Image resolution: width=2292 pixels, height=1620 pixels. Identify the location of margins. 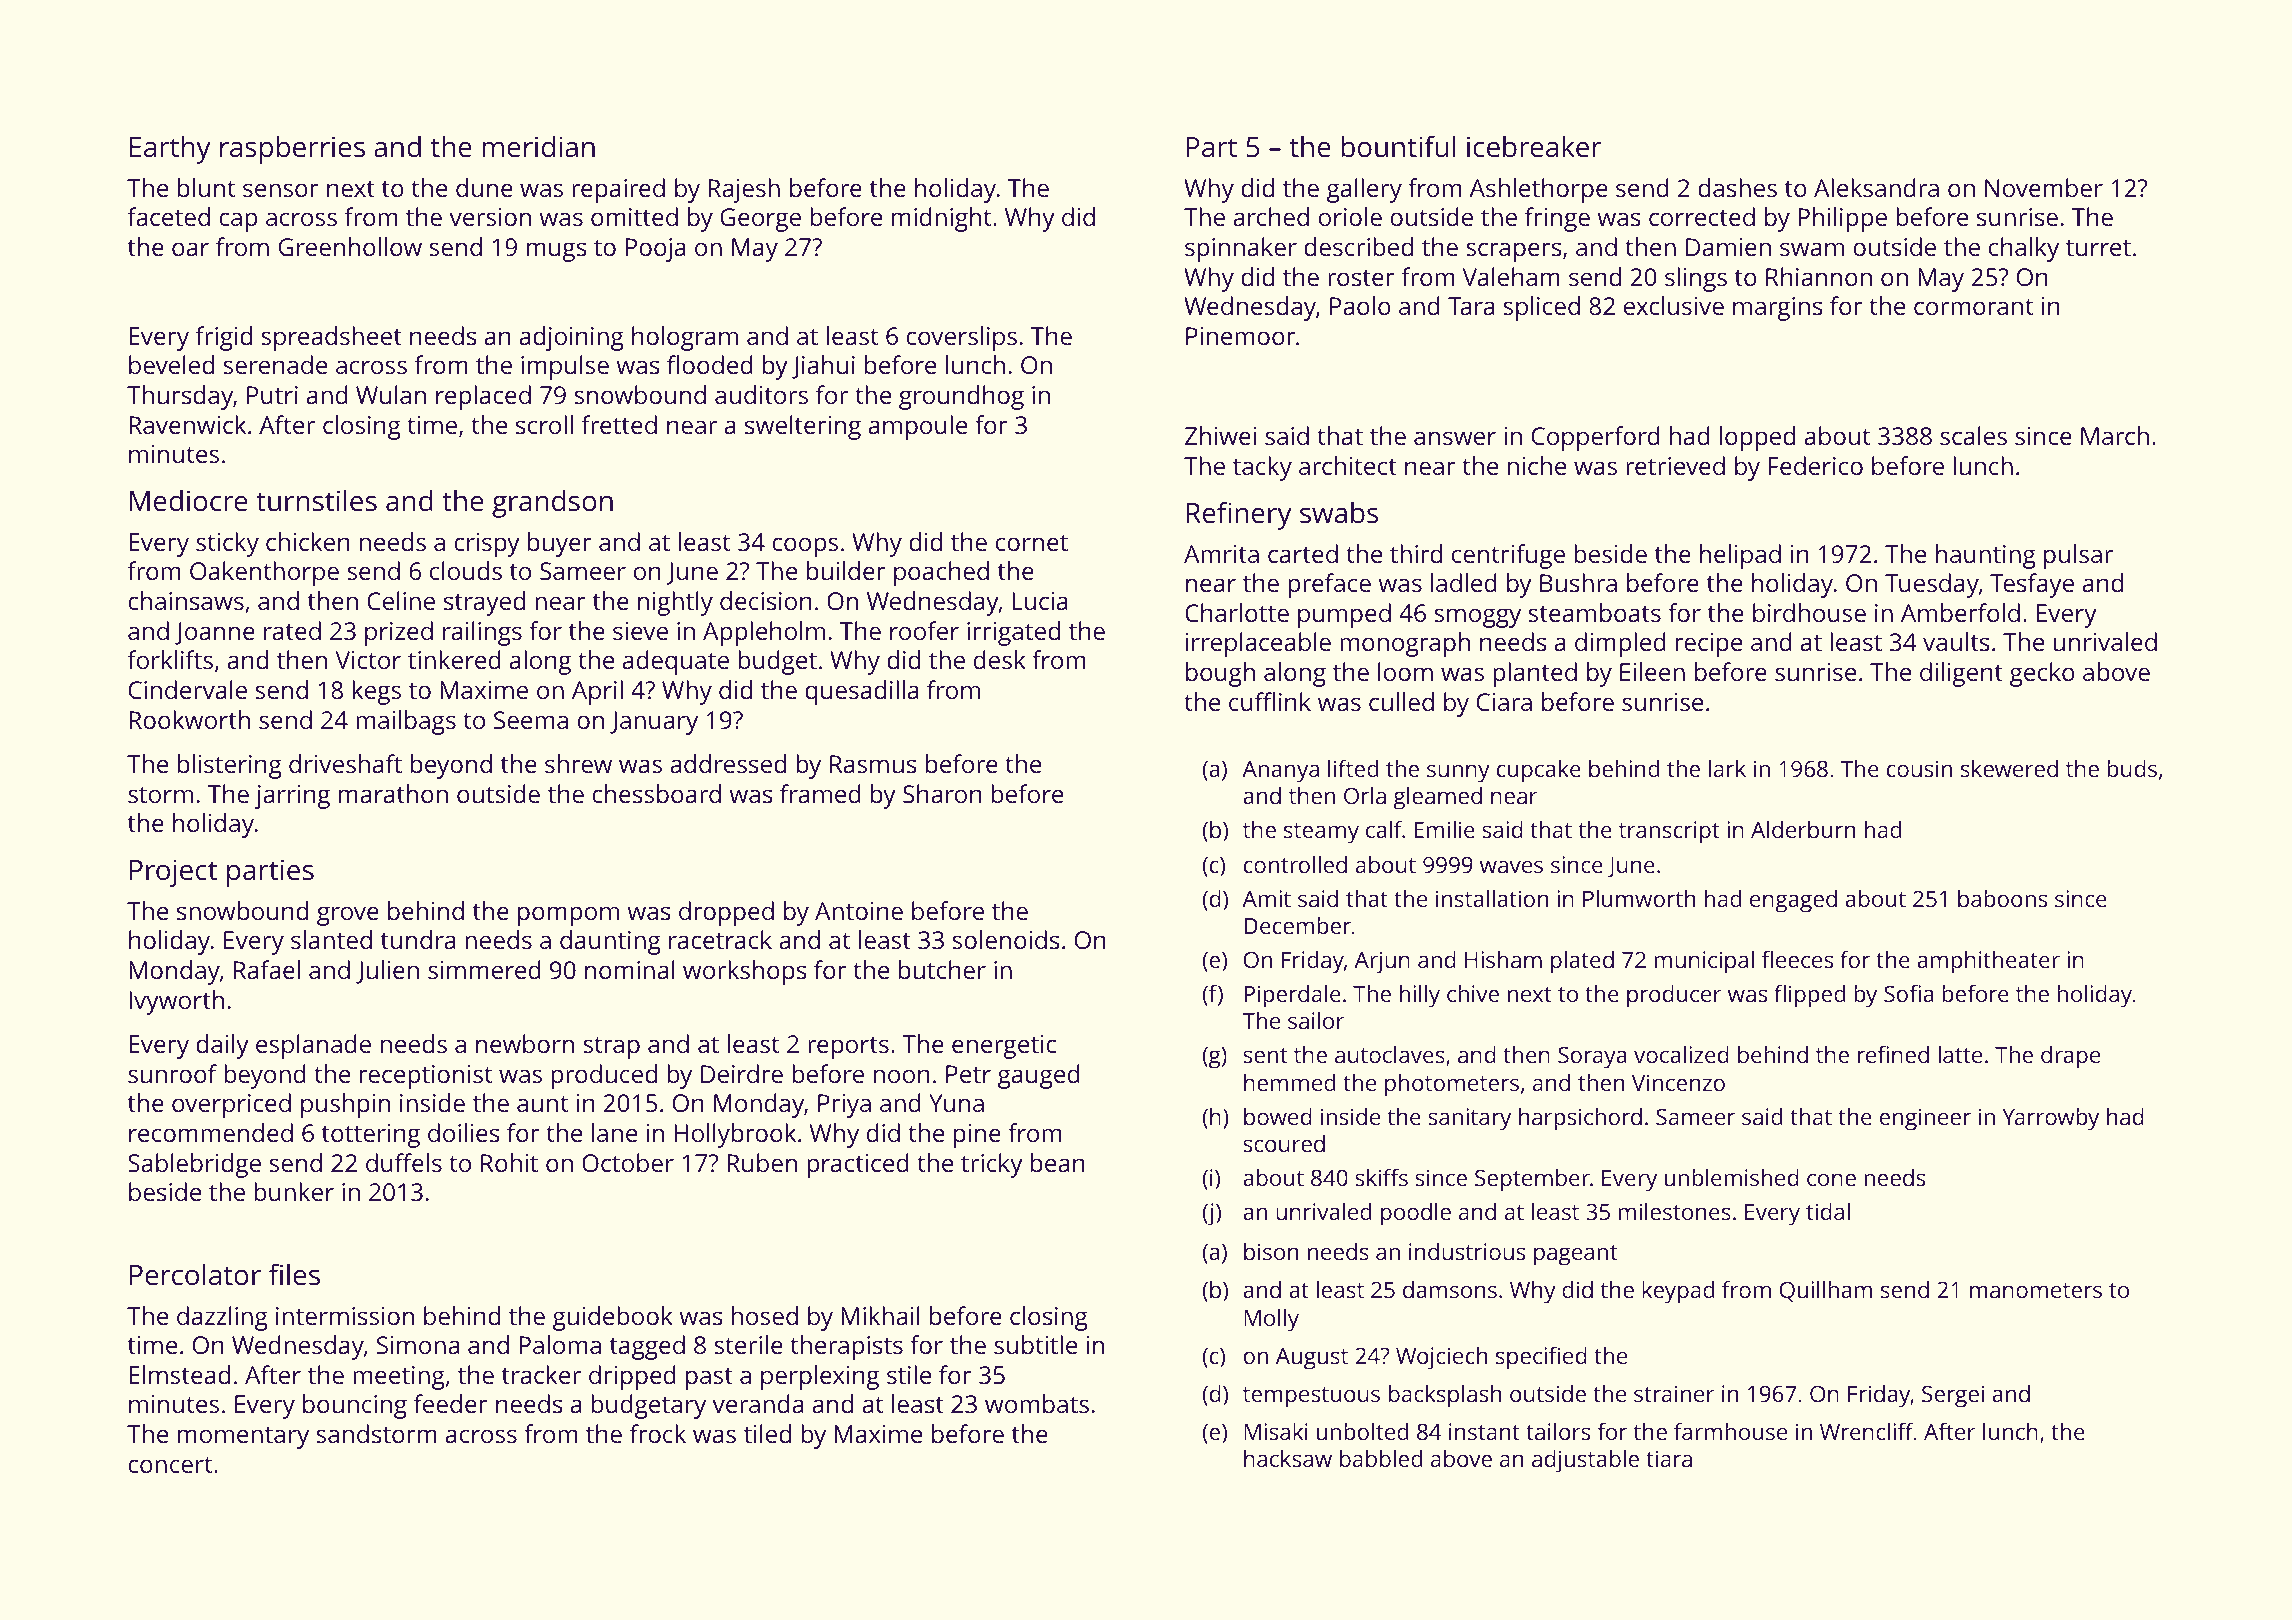
(1778, 309).
